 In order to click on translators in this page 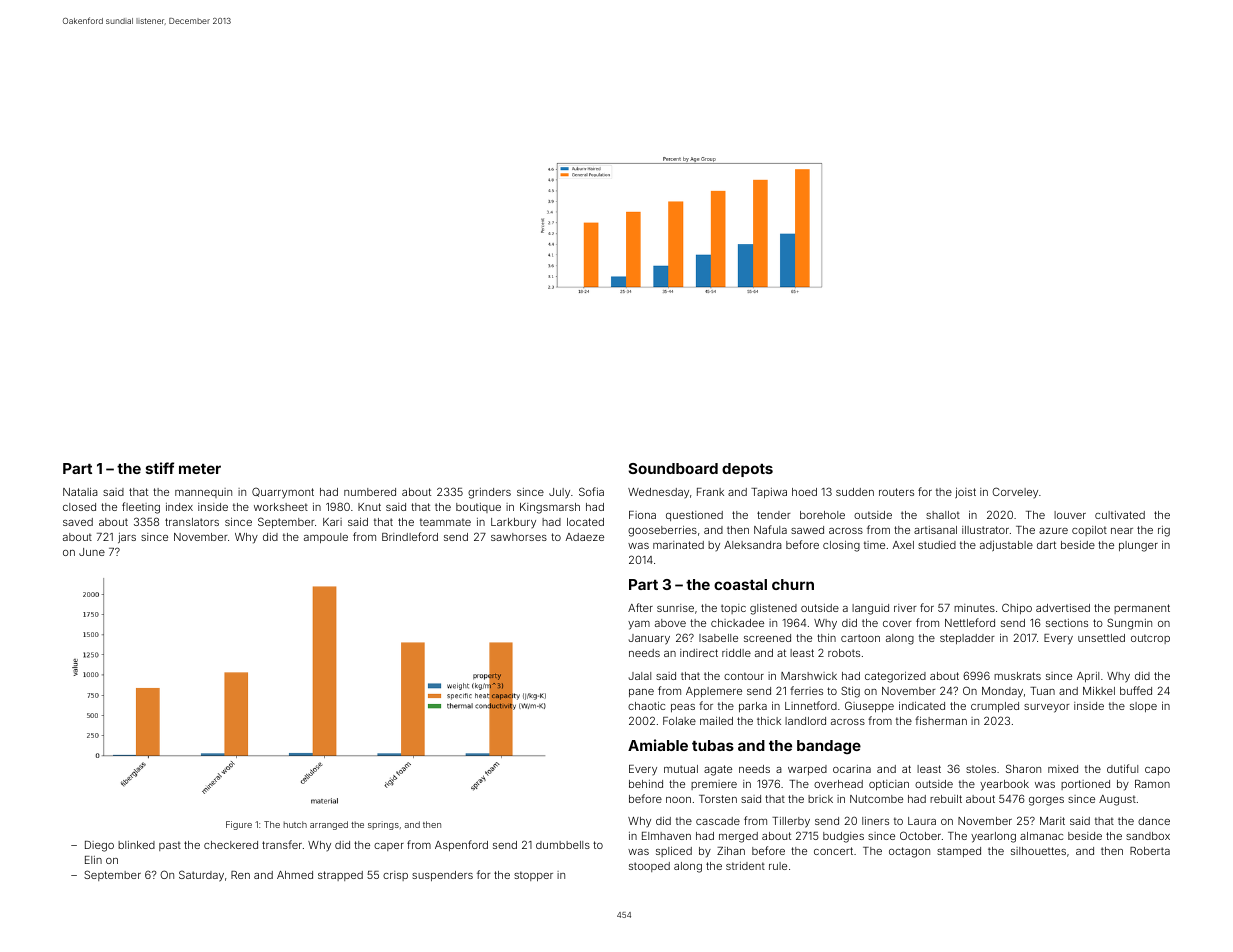, I will do `click(192, 522)`.
